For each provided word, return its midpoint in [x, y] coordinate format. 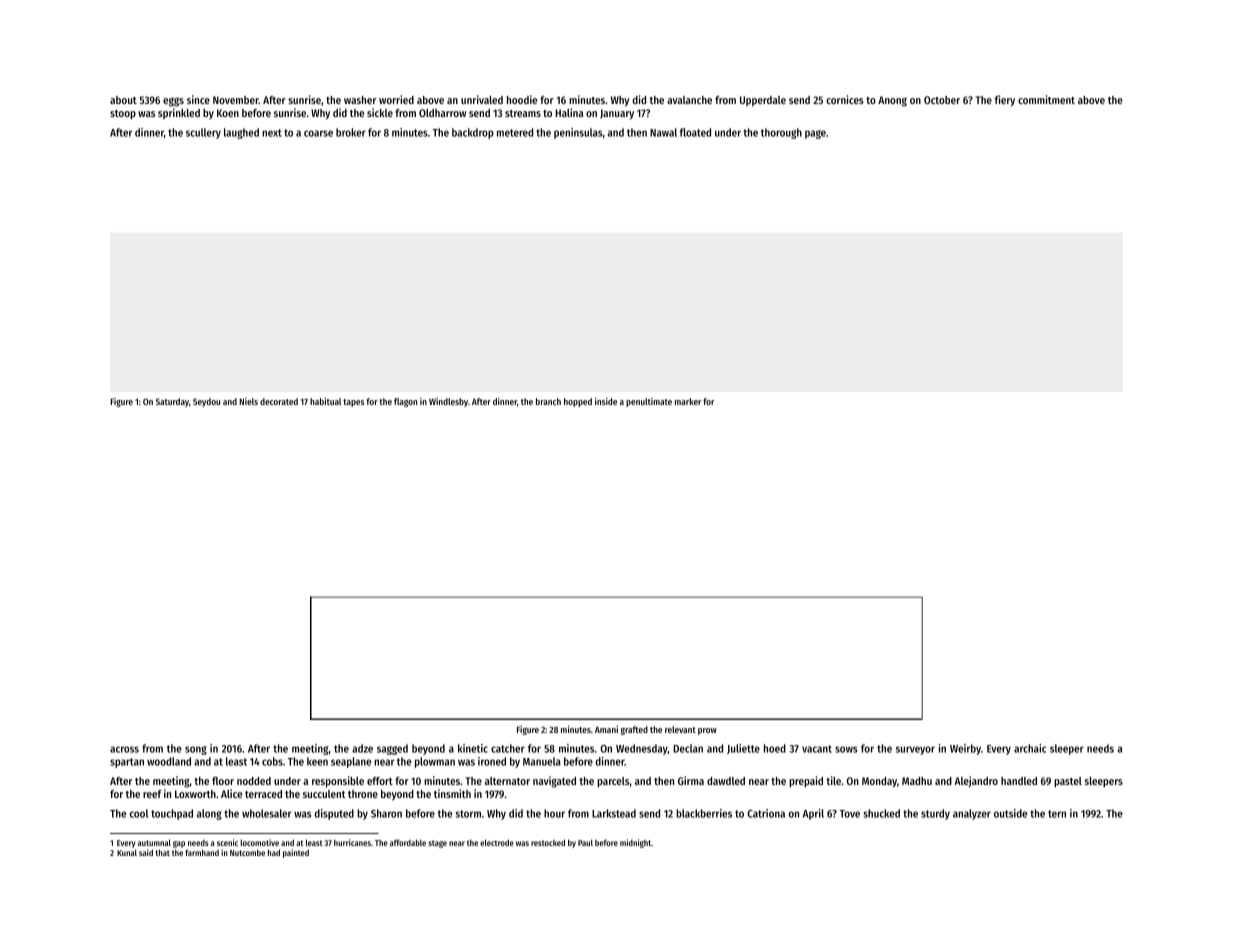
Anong [892, 101]
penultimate [649, 402]
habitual [325, 401]
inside [606, 401]
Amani [606, 729]
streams [523, 113]
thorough [781, 133]
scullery [203, 133]
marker [688, 401]
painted [296, 853]
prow [707, 731]
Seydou [206, 402]
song [196, 750]
